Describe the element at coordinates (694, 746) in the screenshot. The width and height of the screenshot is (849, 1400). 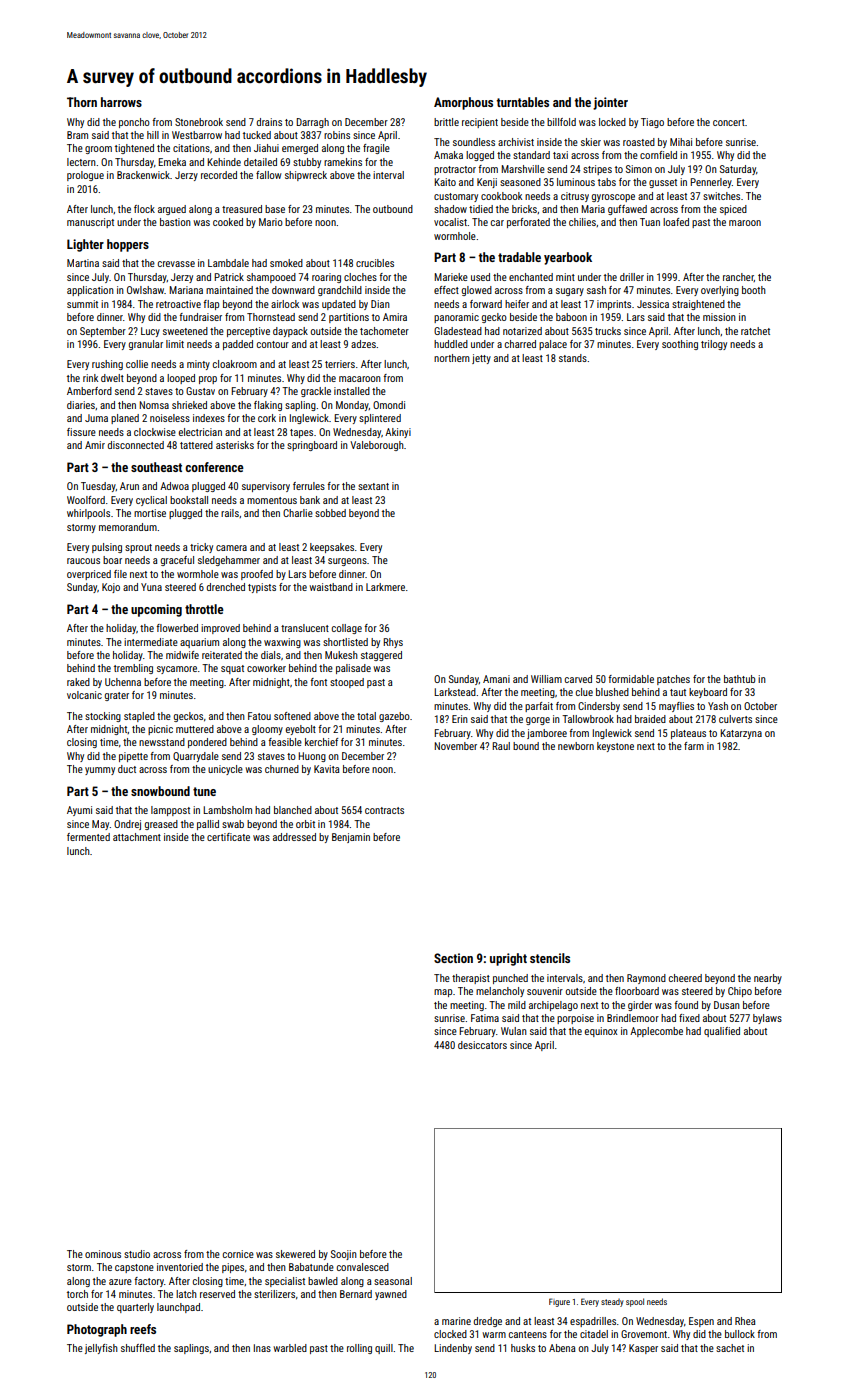
I see `farm` at that location.
